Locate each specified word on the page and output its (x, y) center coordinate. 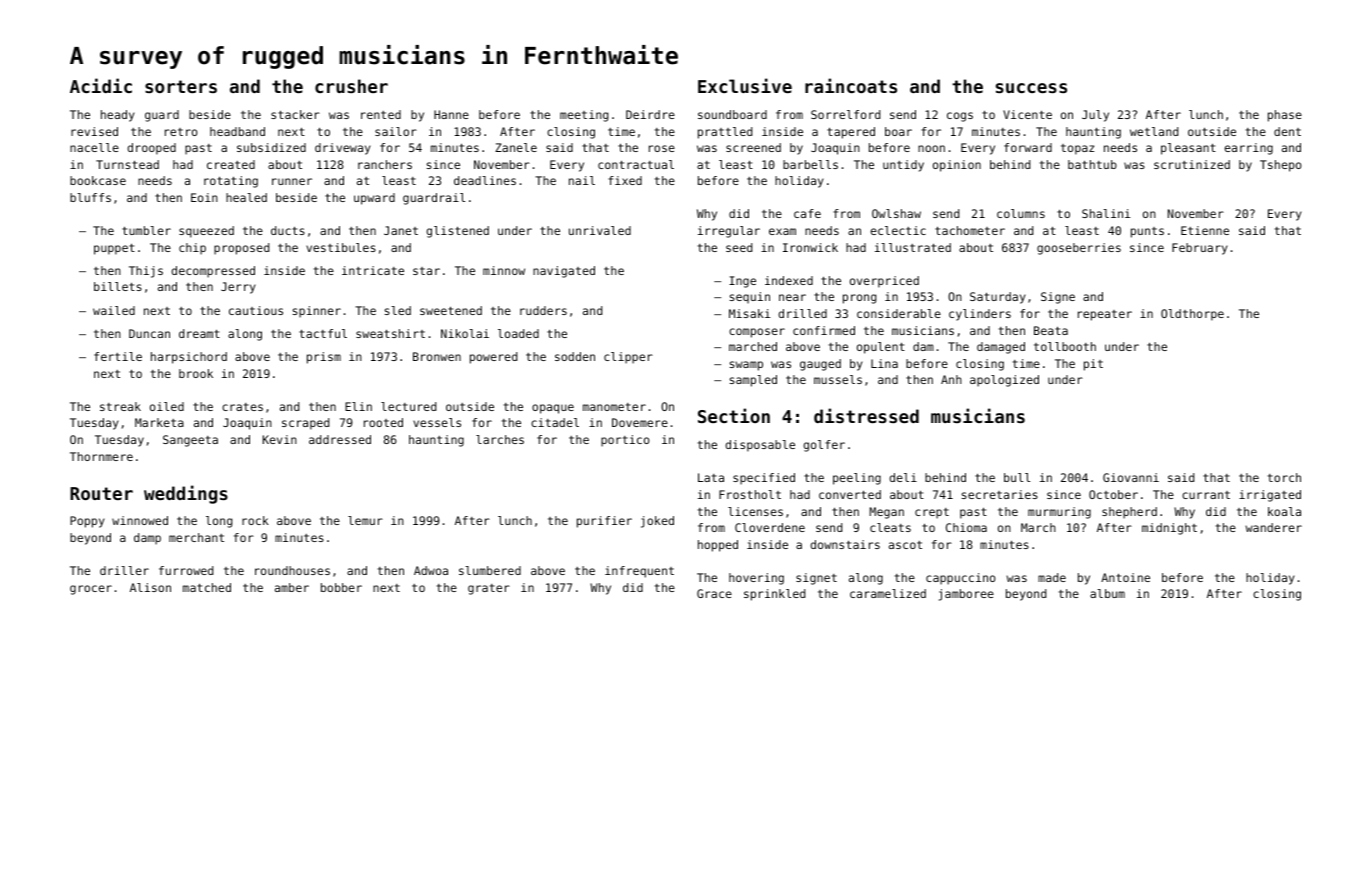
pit (1093, 365)
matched (207, 587)
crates (242, 407)
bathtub (1092, 164)
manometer (614, 407)
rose (662, 148)
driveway (343, 149)
